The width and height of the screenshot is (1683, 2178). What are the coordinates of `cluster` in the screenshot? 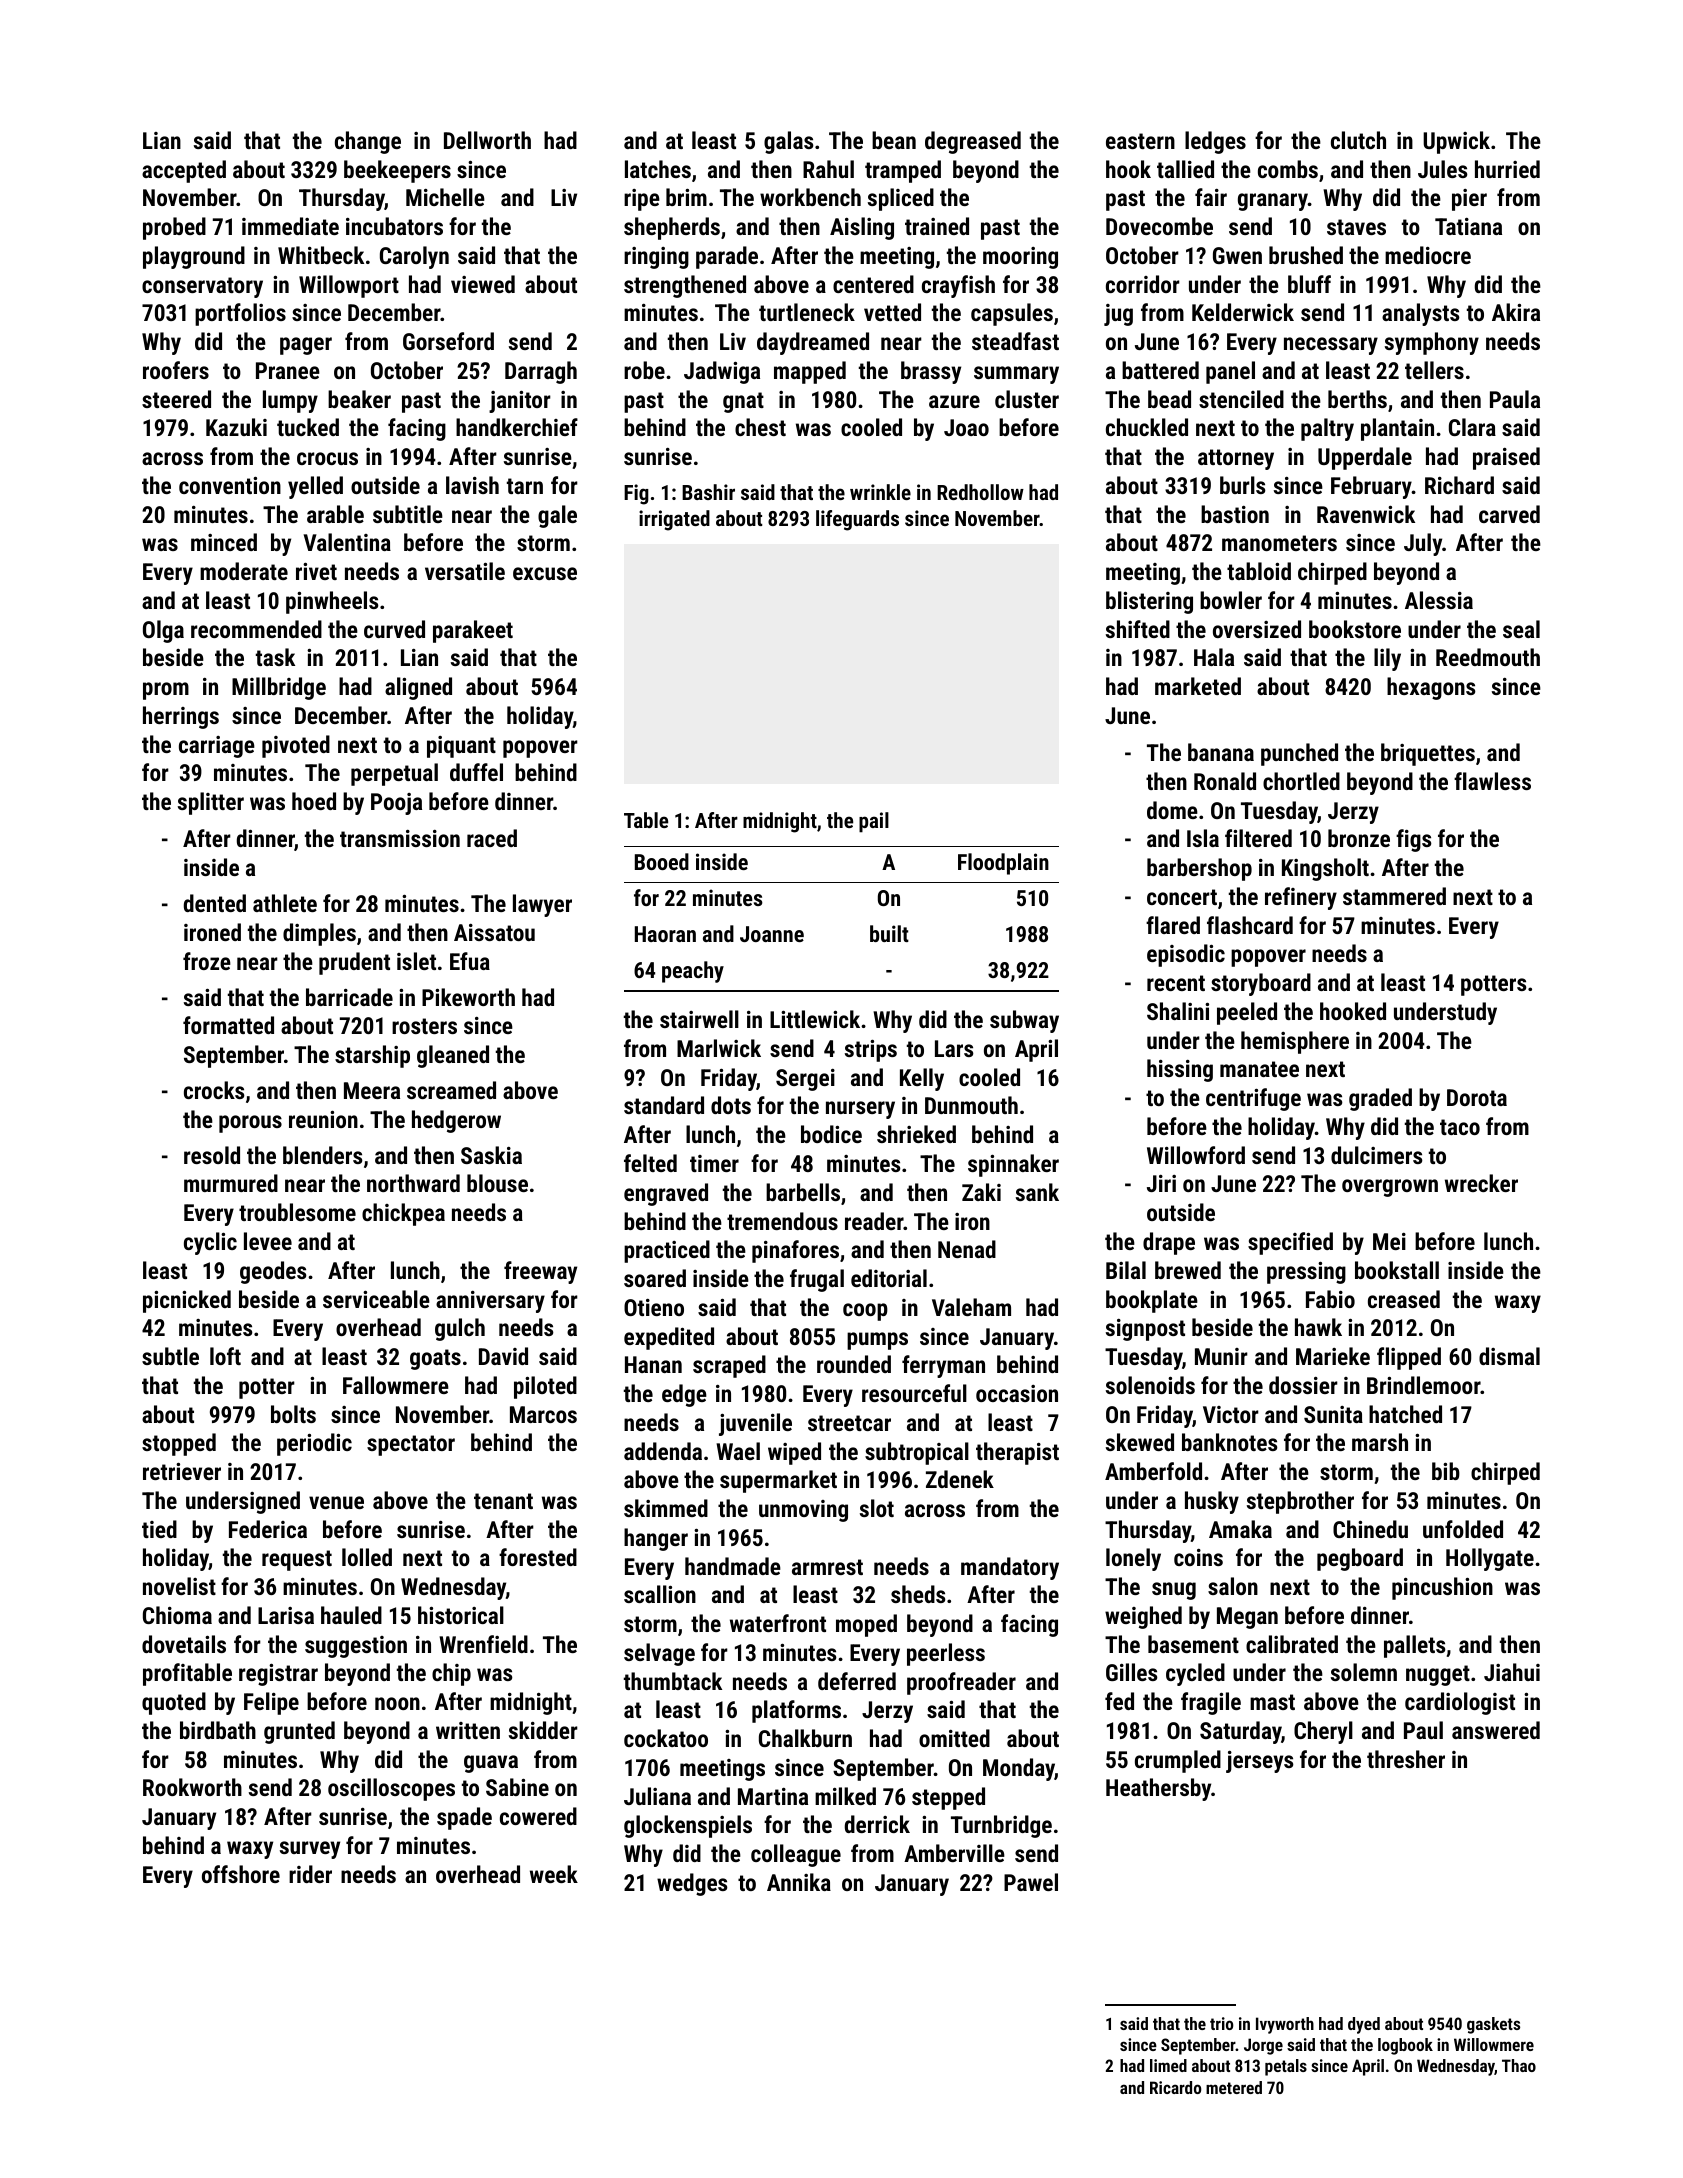 It's located at (1027, 399).
